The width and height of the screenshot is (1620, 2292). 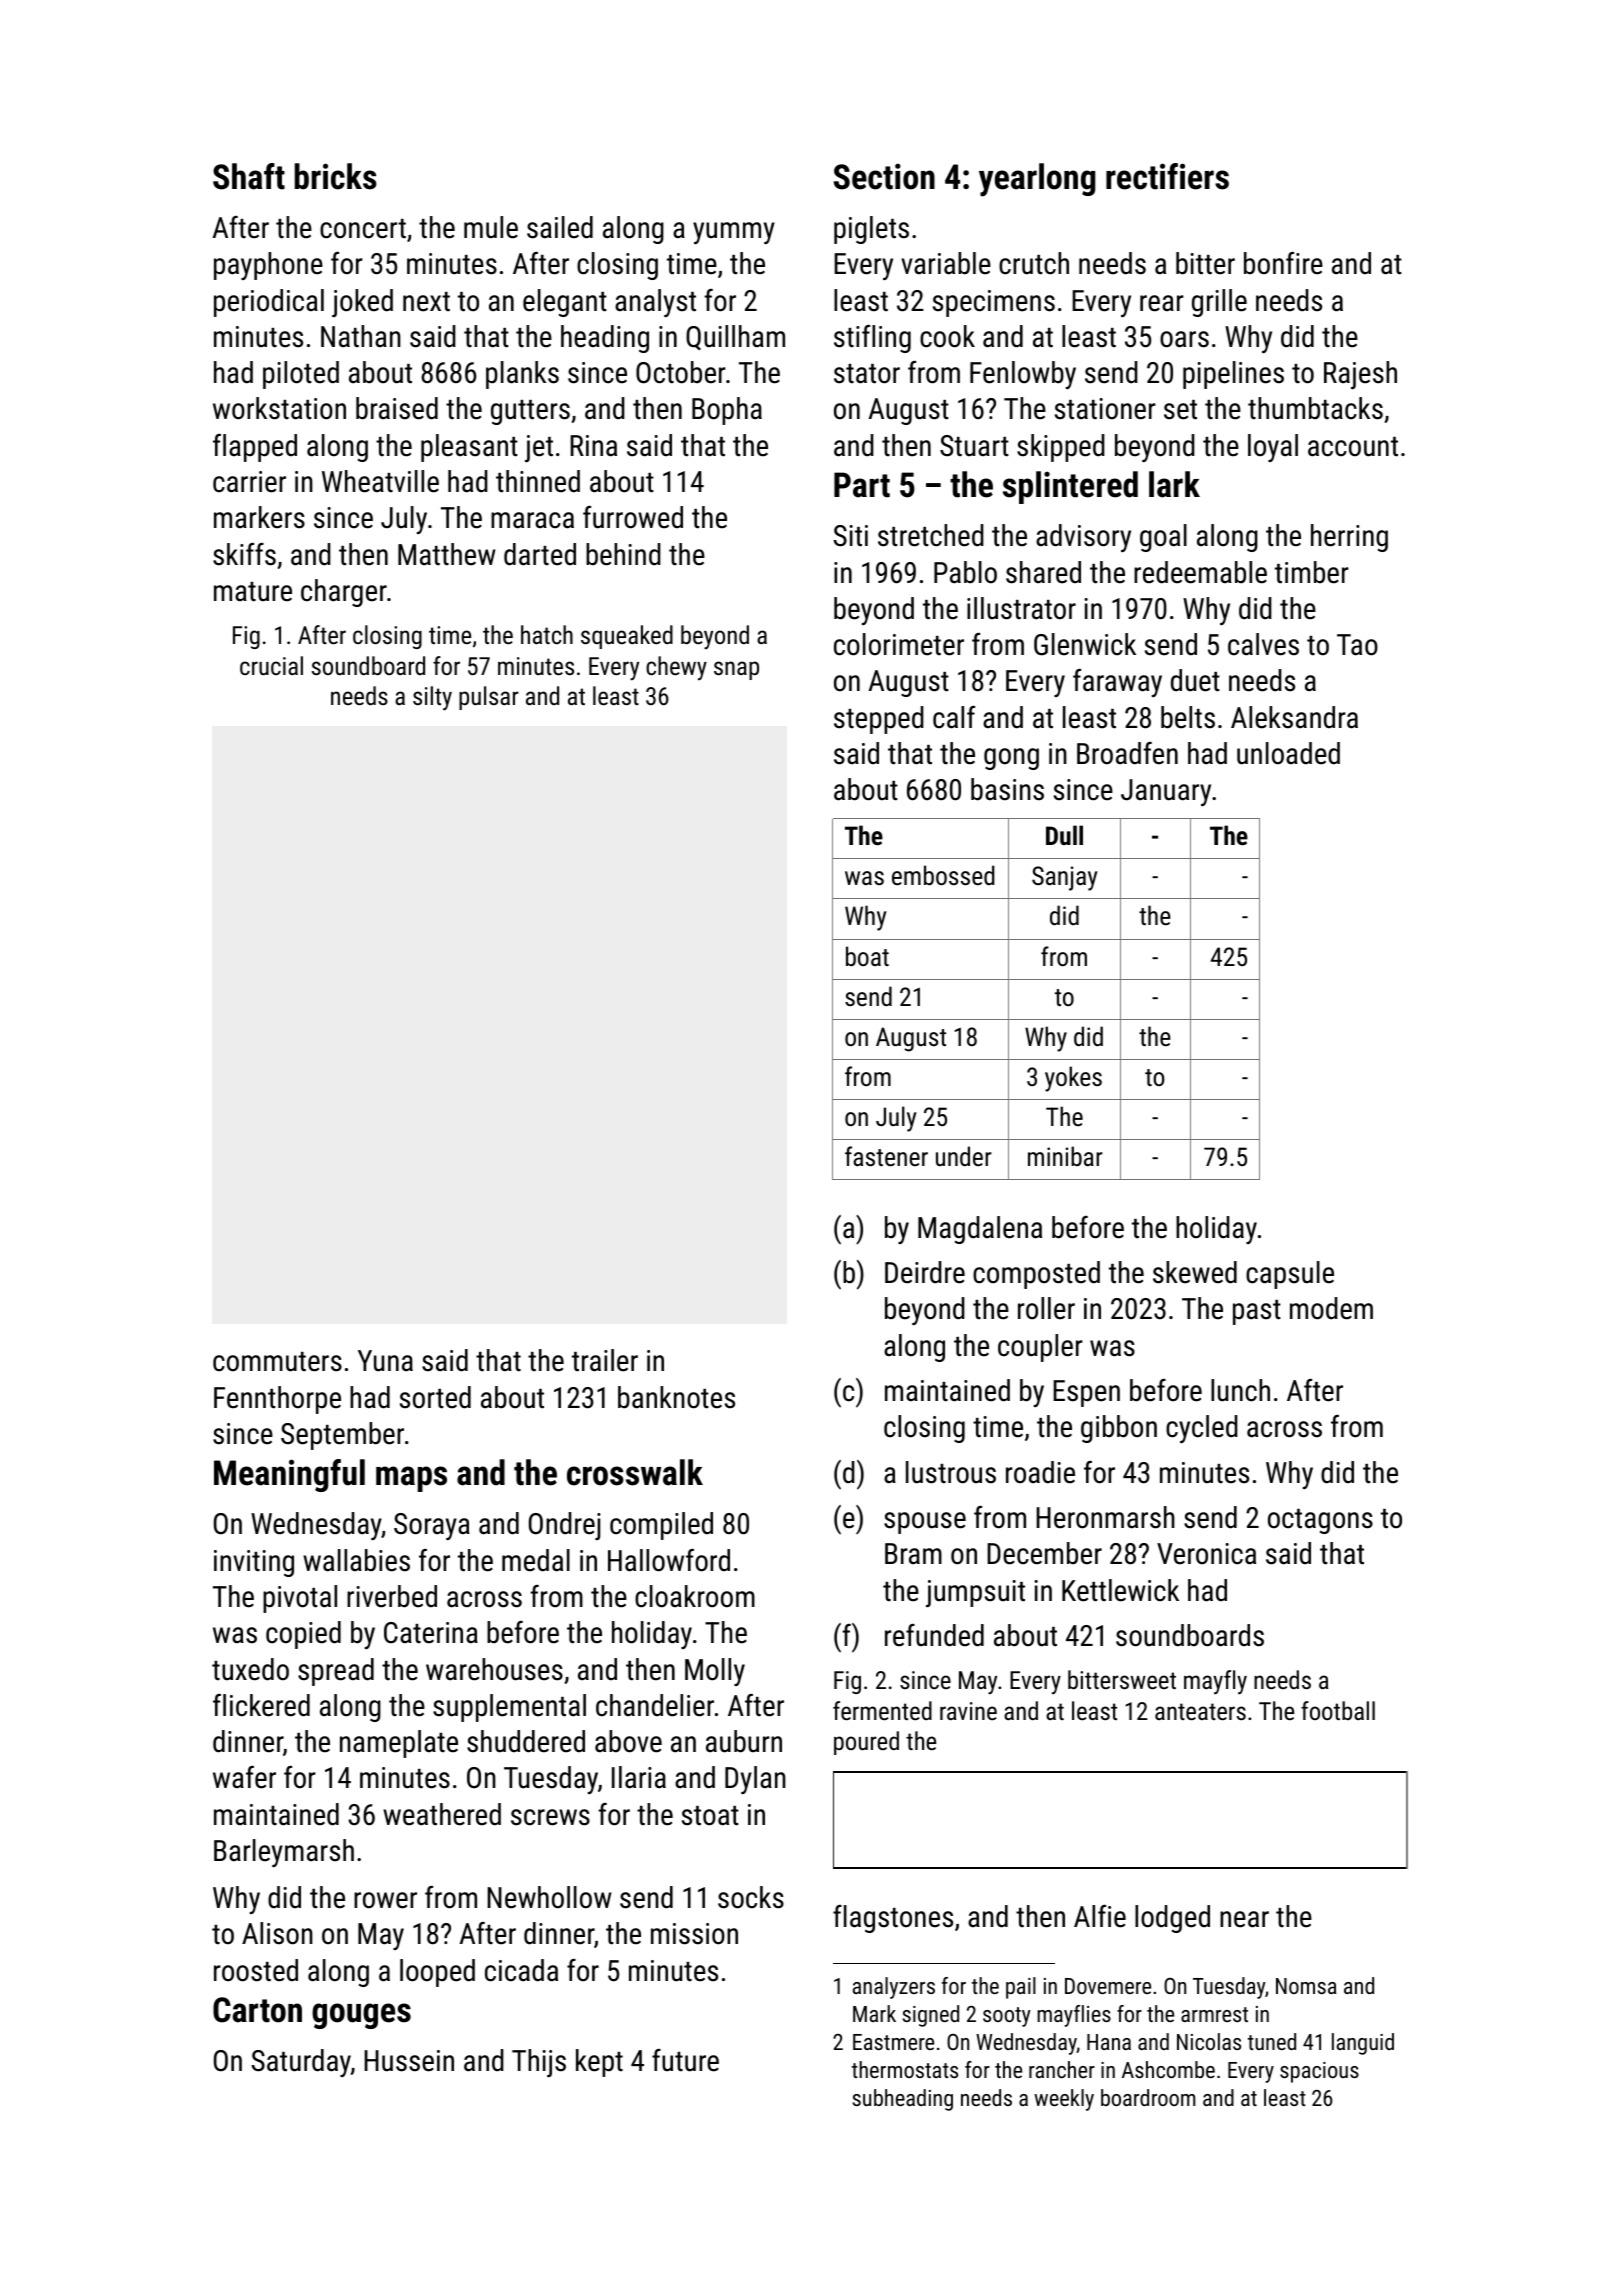 What do you see at coordinates (1167, 176) in the screenshot?
I see `rectifiers` at bounding box center [1167, 176].
